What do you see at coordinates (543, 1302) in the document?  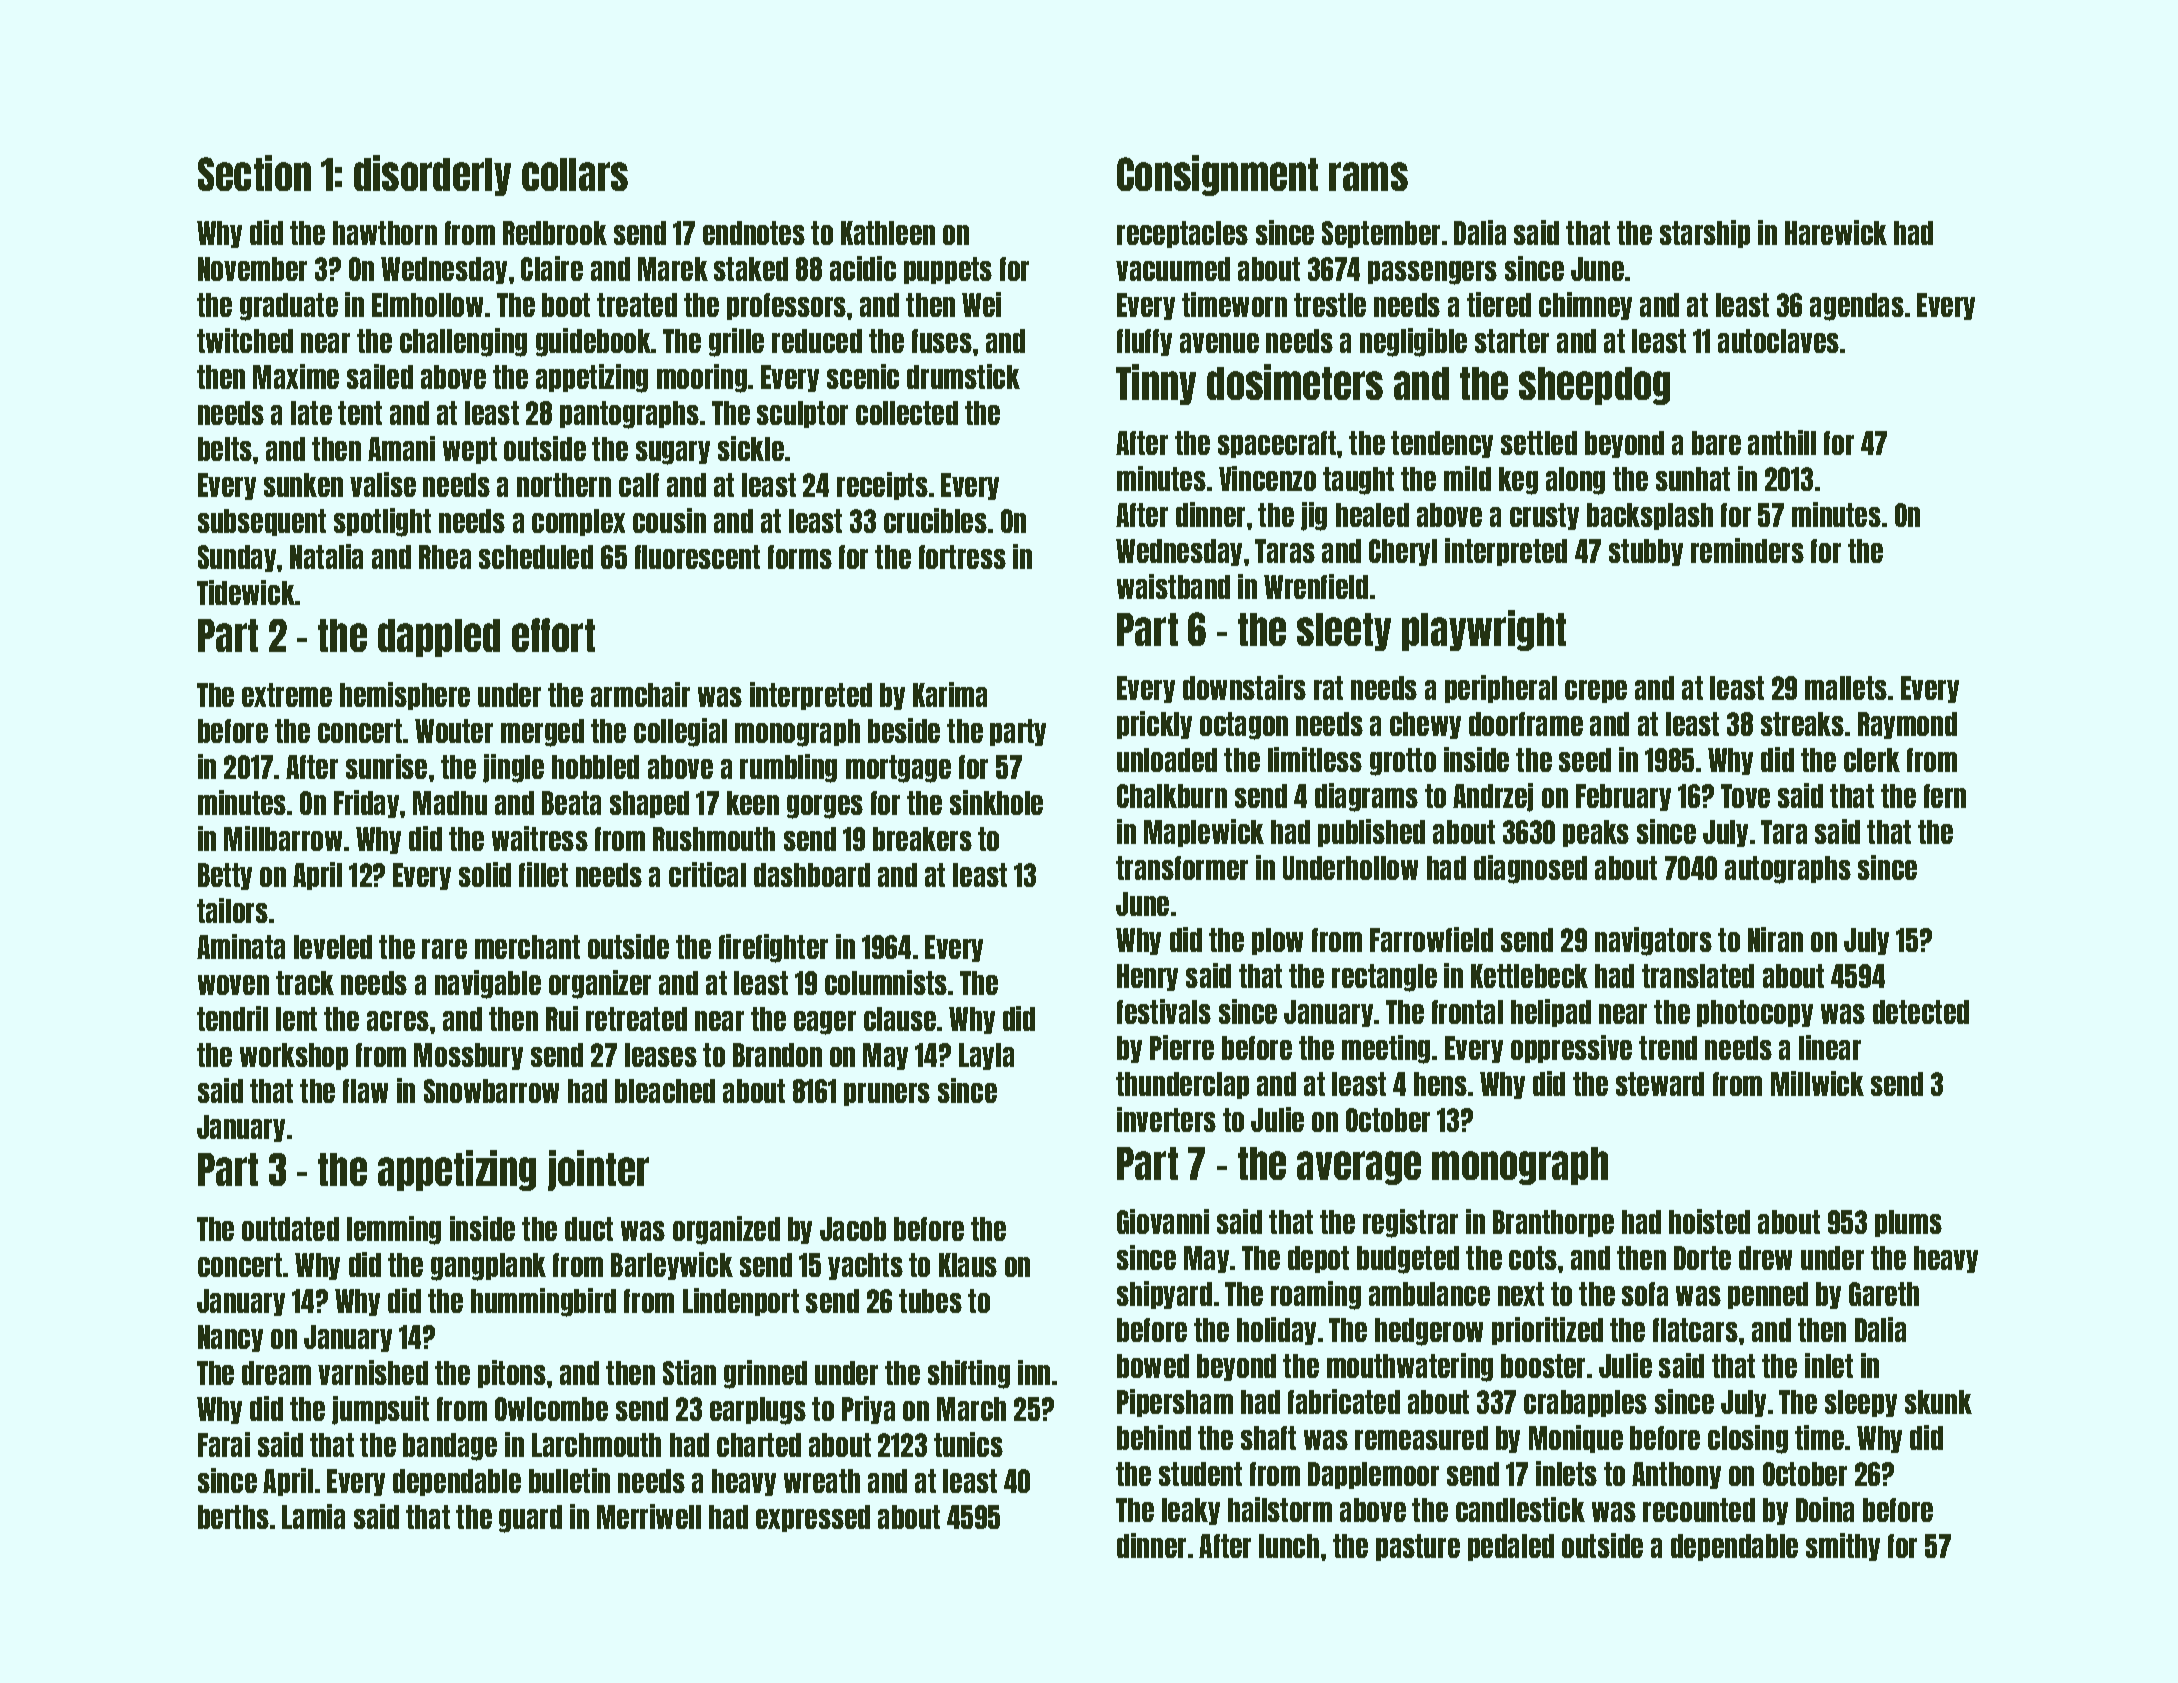 I see `hummingbird` at bounding box center [543, 1302].
